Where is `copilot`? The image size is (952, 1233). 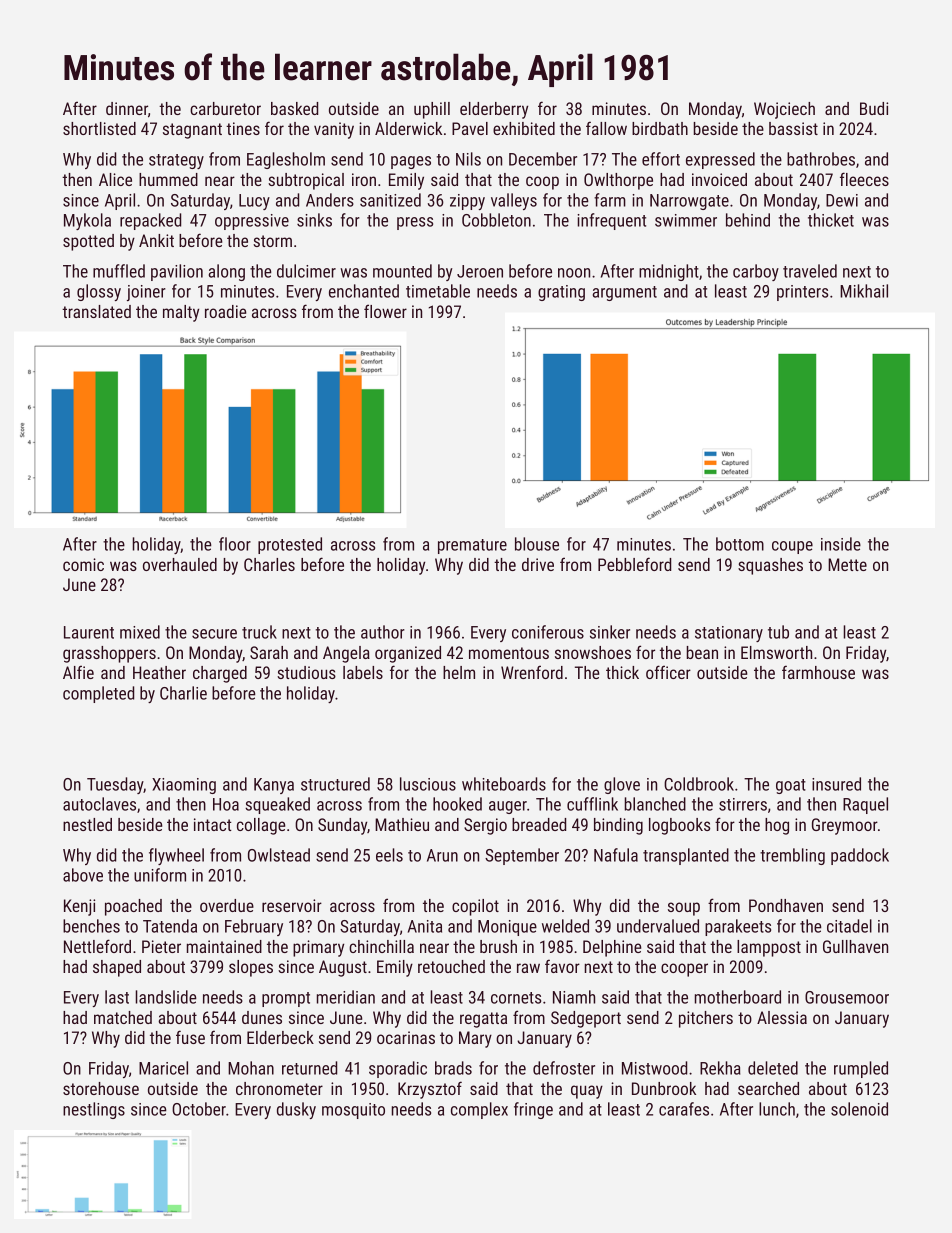
copilot is located at coordinates (475, 907).
